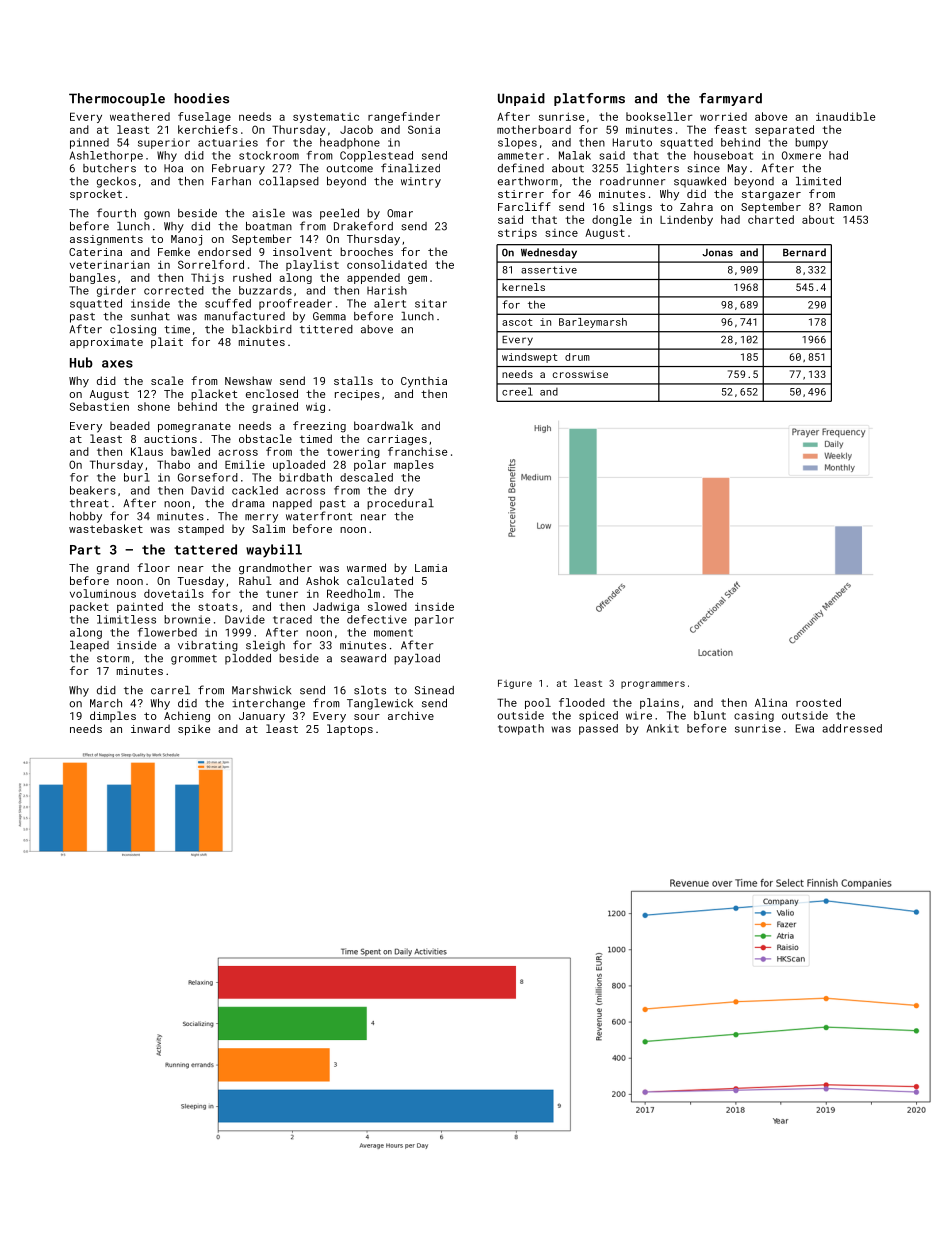 This screenshot has width=952, height=1233. Describe the element at coordinates (400, 504) in the screenshot. I see `procedural` at that location.
